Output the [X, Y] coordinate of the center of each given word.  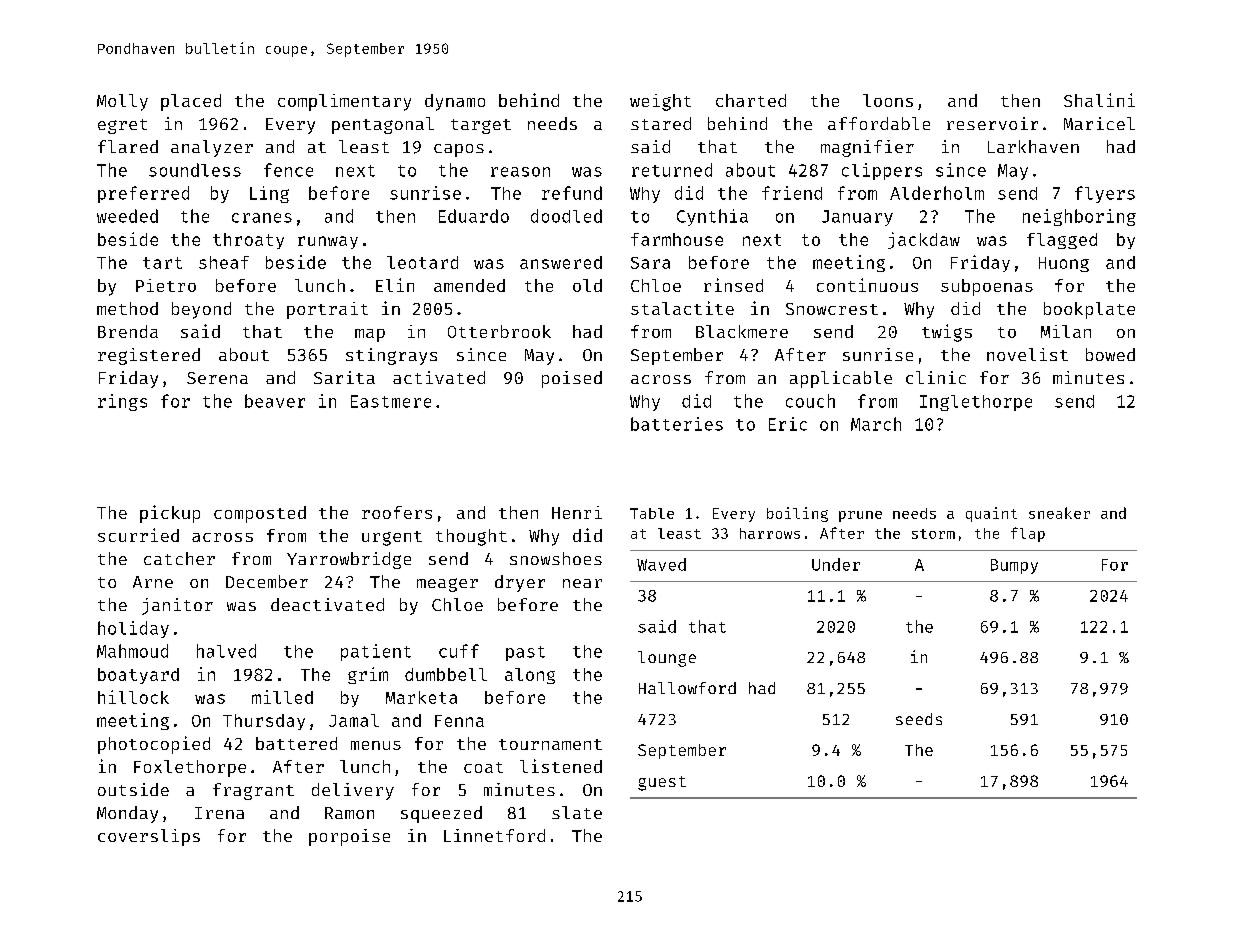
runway [328, 242]
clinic [936, 377]
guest [662, 783]
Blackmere [742, 331]
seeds [919, 719]
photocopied [154, 745]
